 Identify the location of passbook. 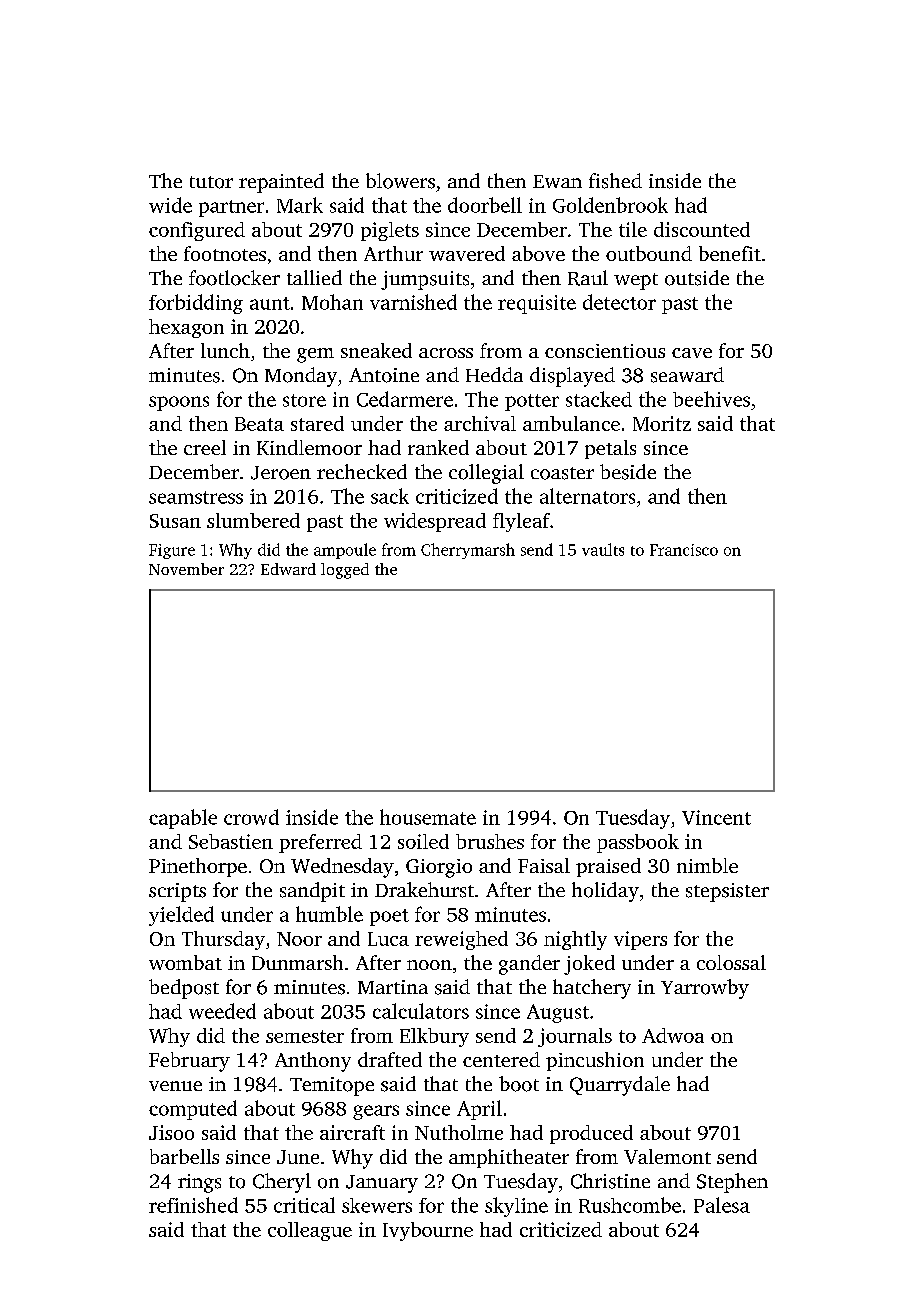
(638, 843).
